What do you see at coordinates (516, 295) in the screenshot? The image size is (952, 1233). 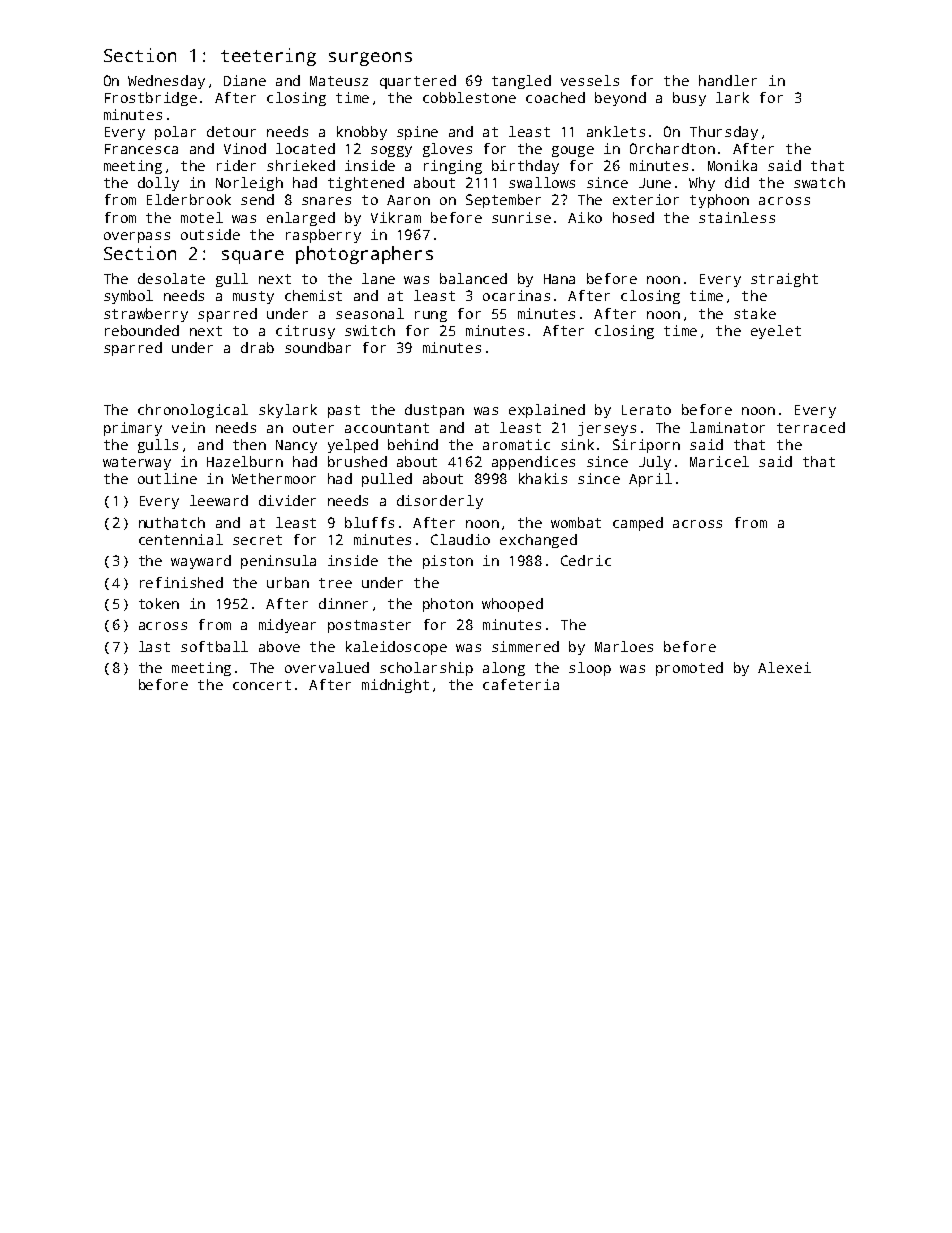 I see `ocarinas` at bounding box center [516, 295].
